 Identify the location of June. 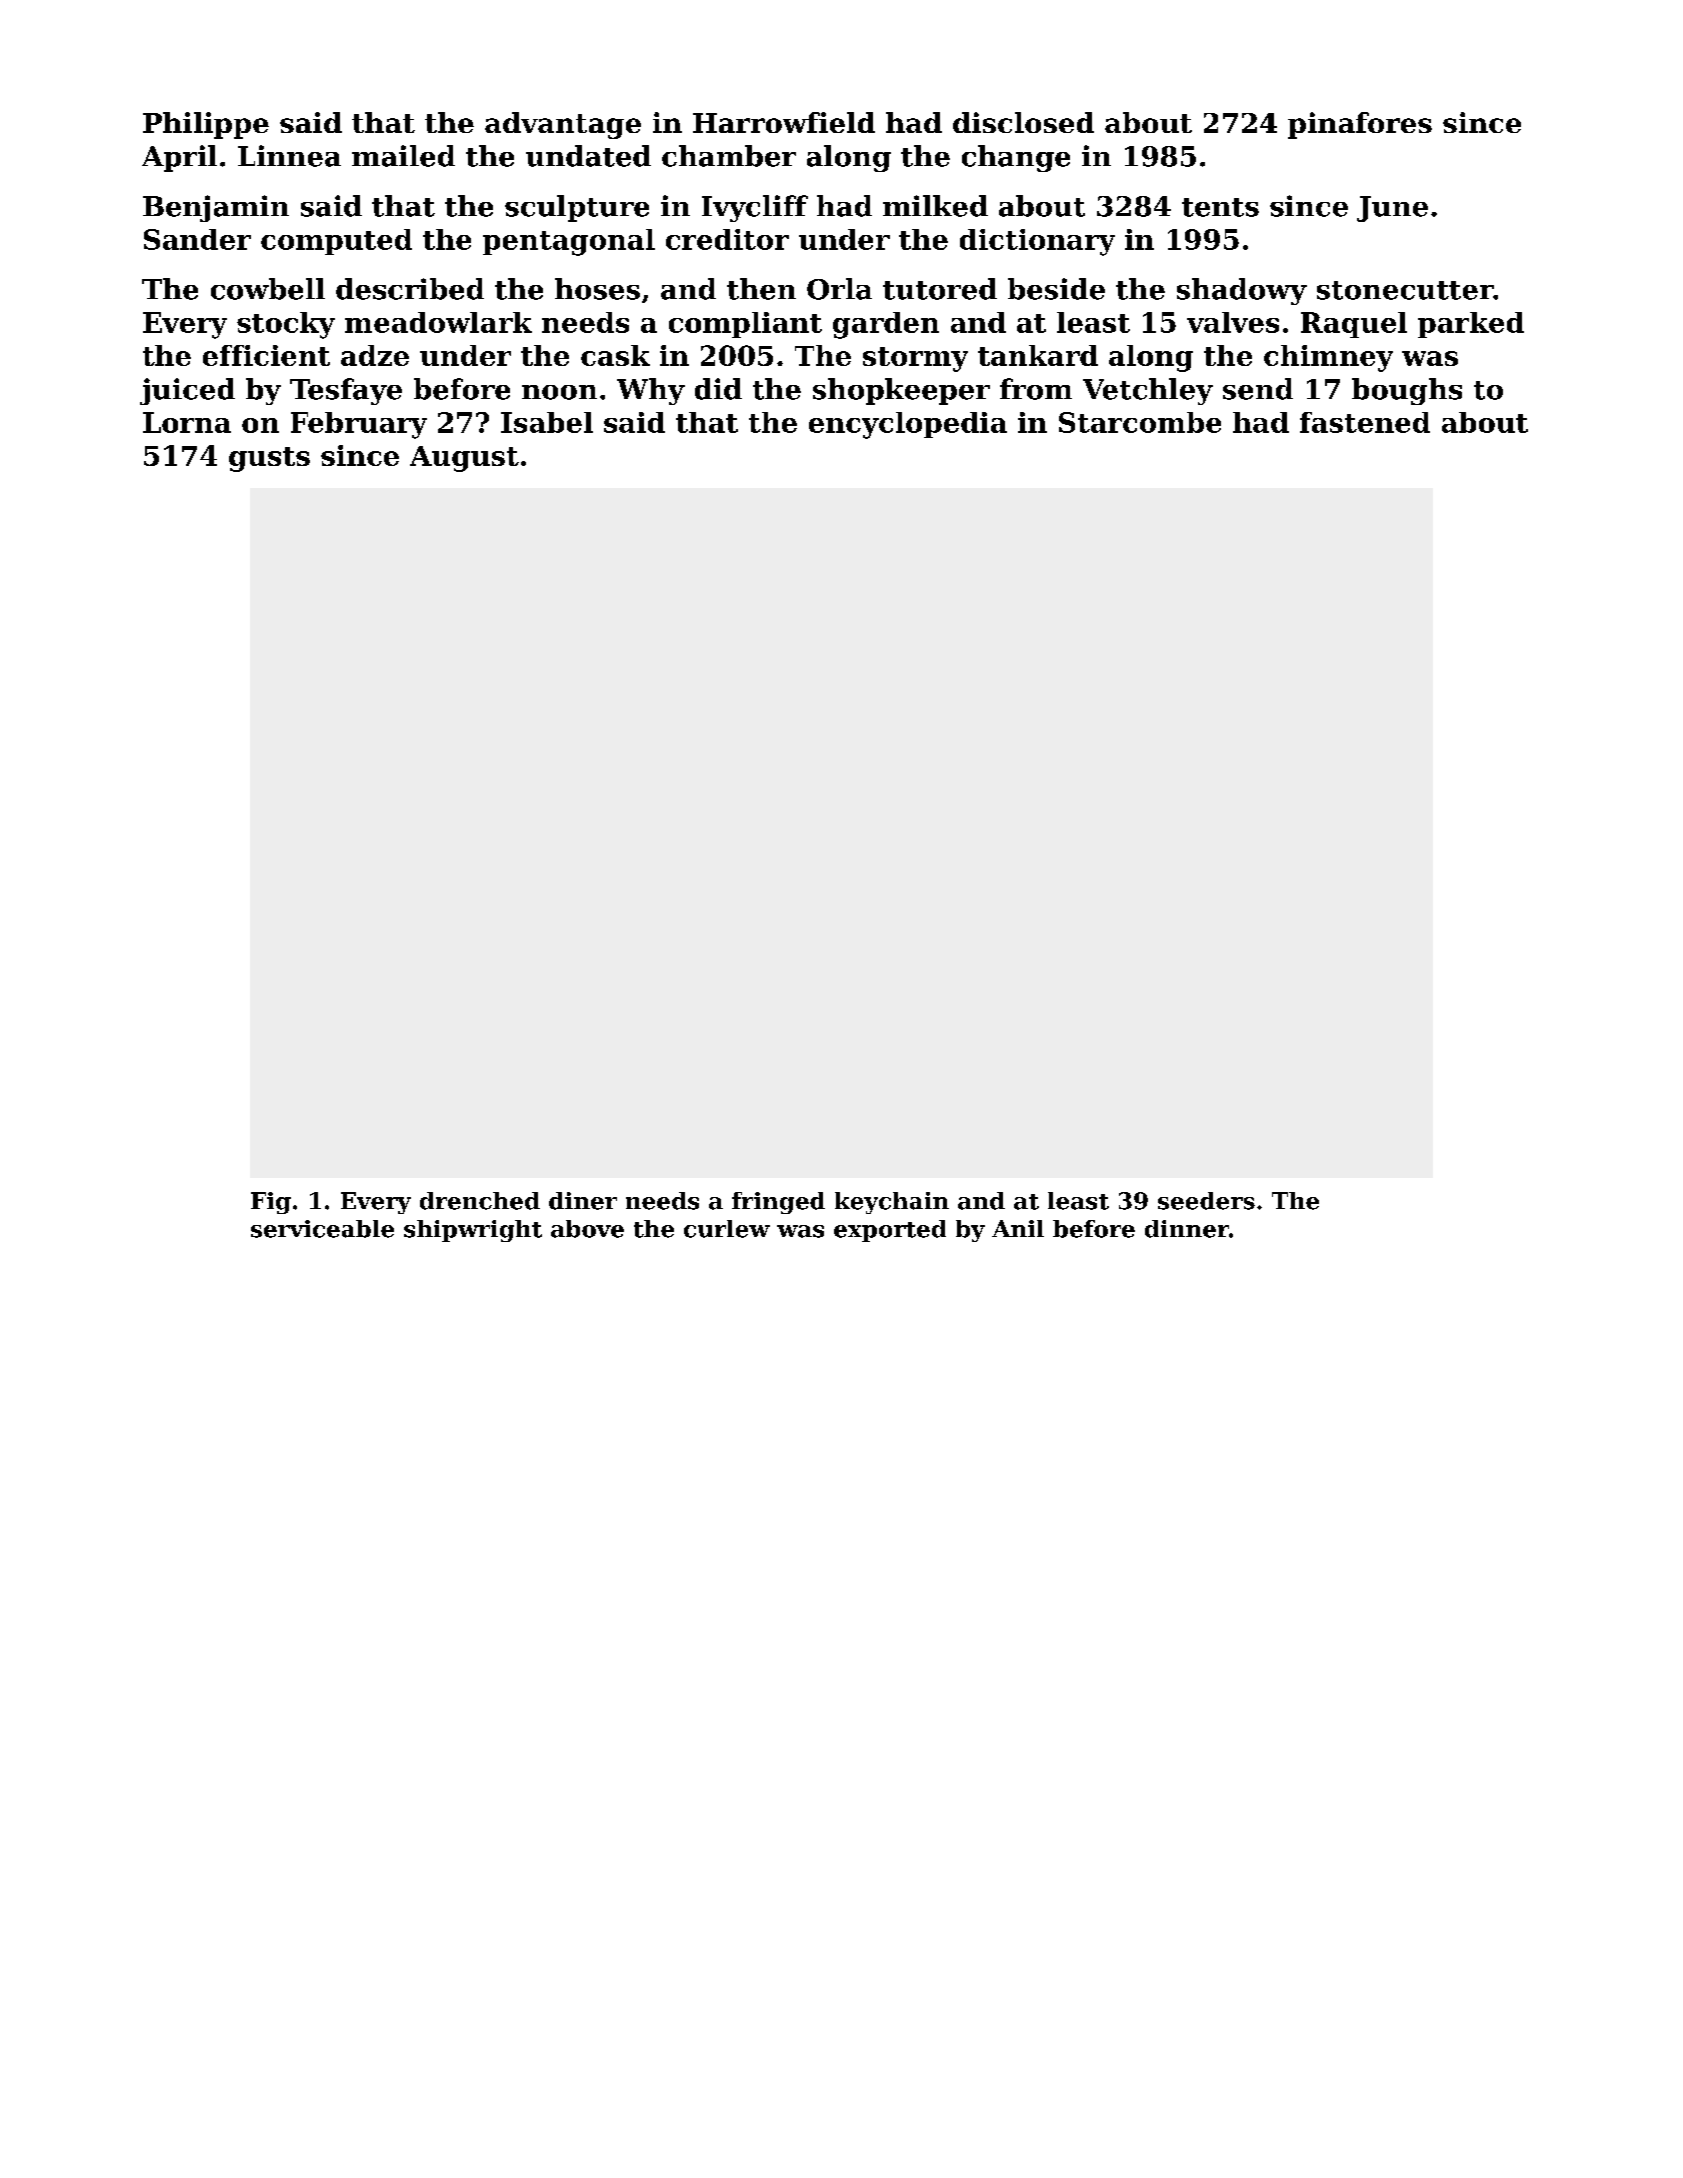
(1392, 209).
